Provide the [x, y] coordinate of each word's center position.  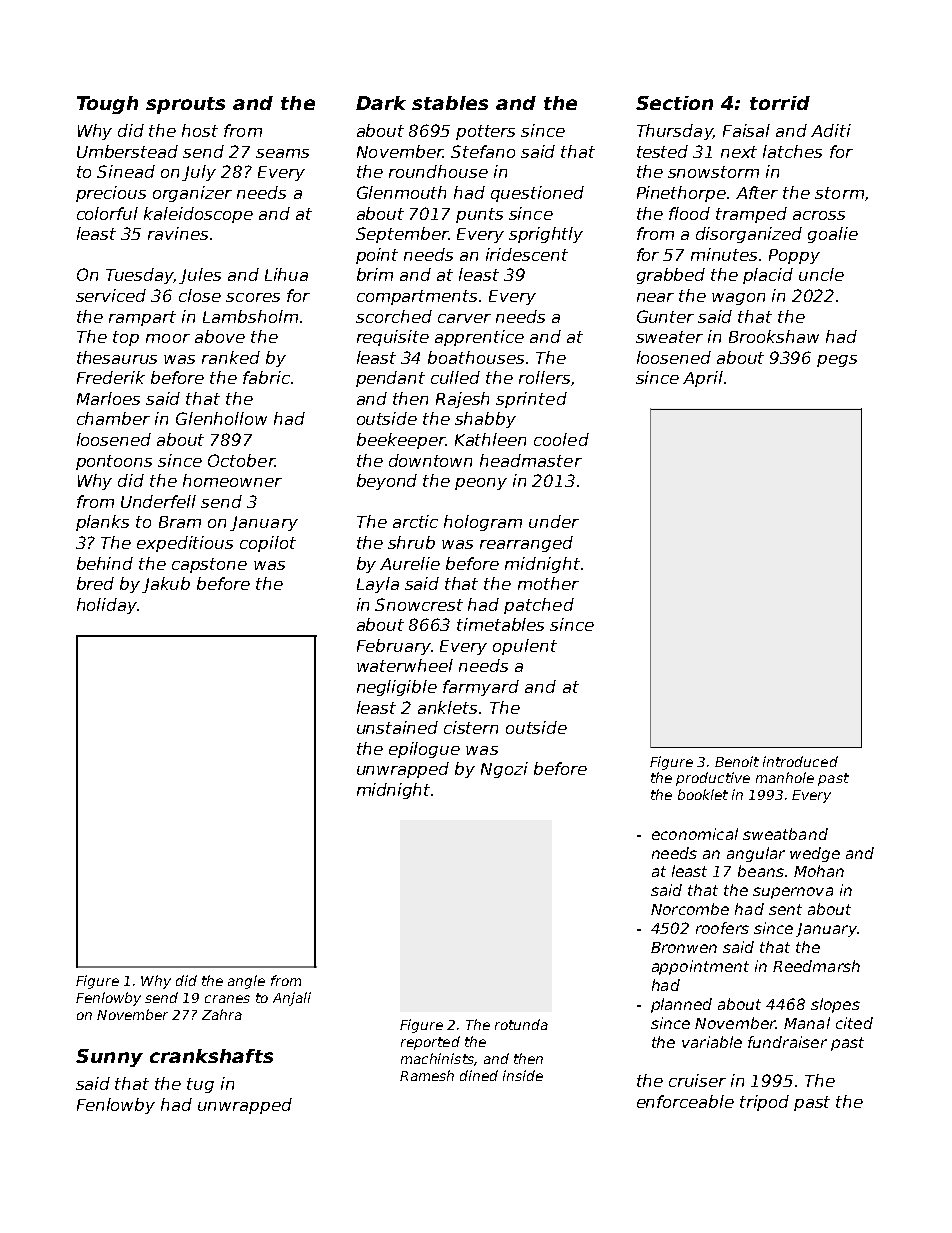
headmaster [531, 460]
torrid [780, 103]
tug [200, 1085]
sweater [669, 337]
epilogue [424, 750]
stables [450, 103]
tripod [764, 1103]
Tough [107, 105]
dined [479, 1075]
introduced [800, 761]
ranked [231, 357]
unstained [397, 727]
